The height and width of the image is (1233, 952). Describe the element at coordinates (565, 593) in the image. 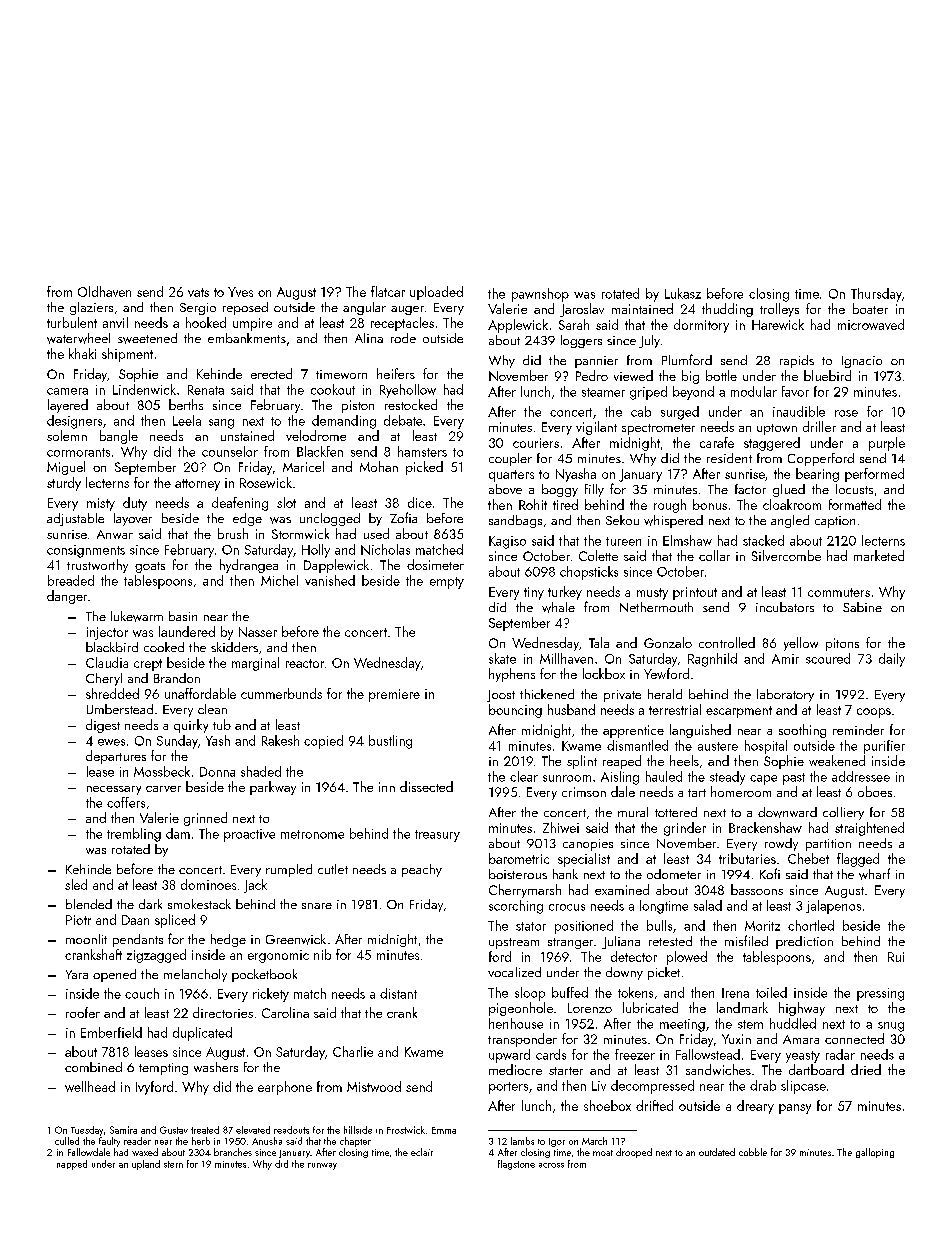

I see `turkey` at that location.
